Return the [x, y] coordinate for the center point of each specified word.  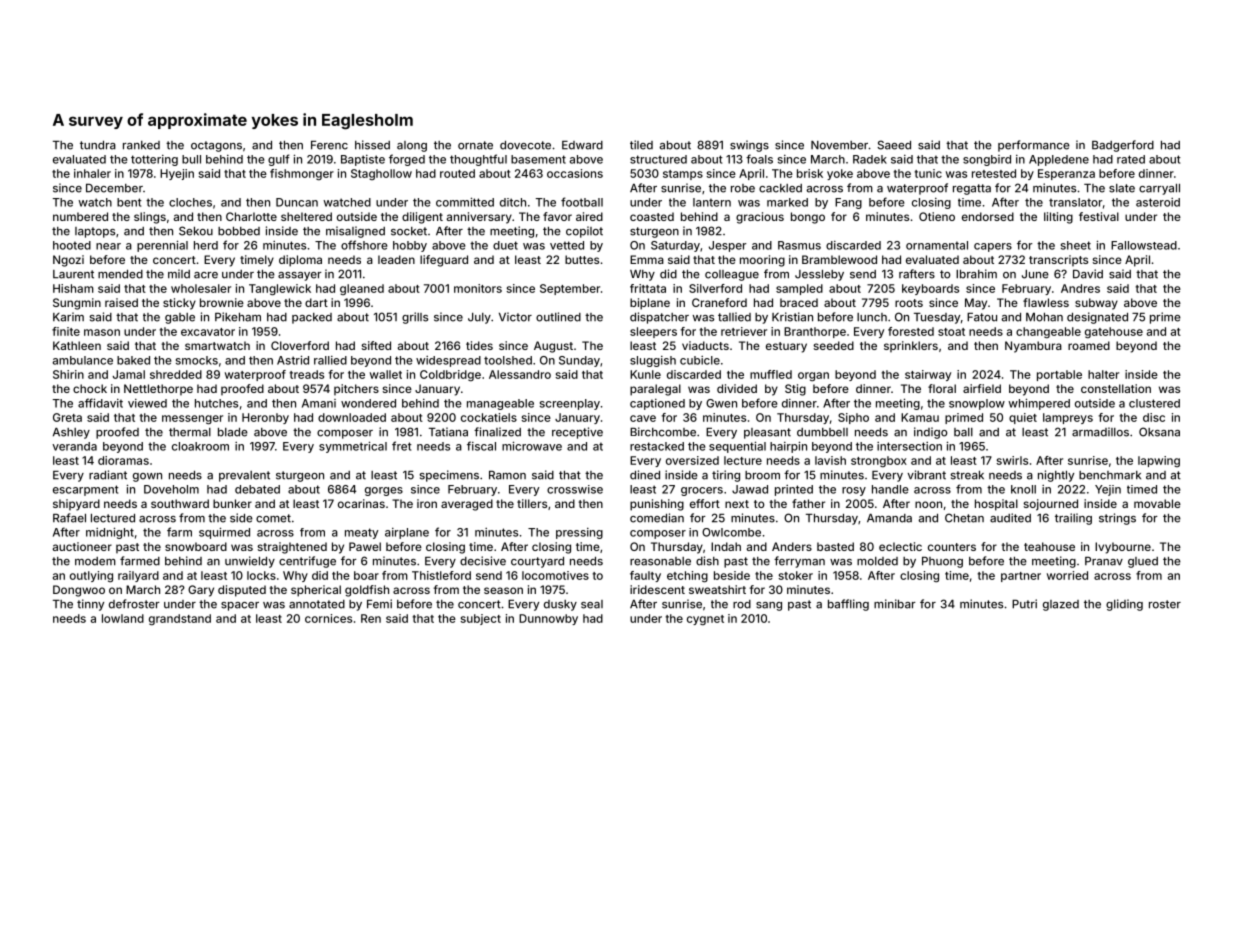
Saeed [894, 145]
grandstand [180, 619]
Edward [582, 145]
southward [180, 503]
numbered [80, 216]
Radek [870, 159]
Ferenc [329, 145]
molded [877, 561]
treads [307, 374]
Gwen [721, 403]
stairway [928, 375]
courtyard [537, 562]
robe [743, 188]
